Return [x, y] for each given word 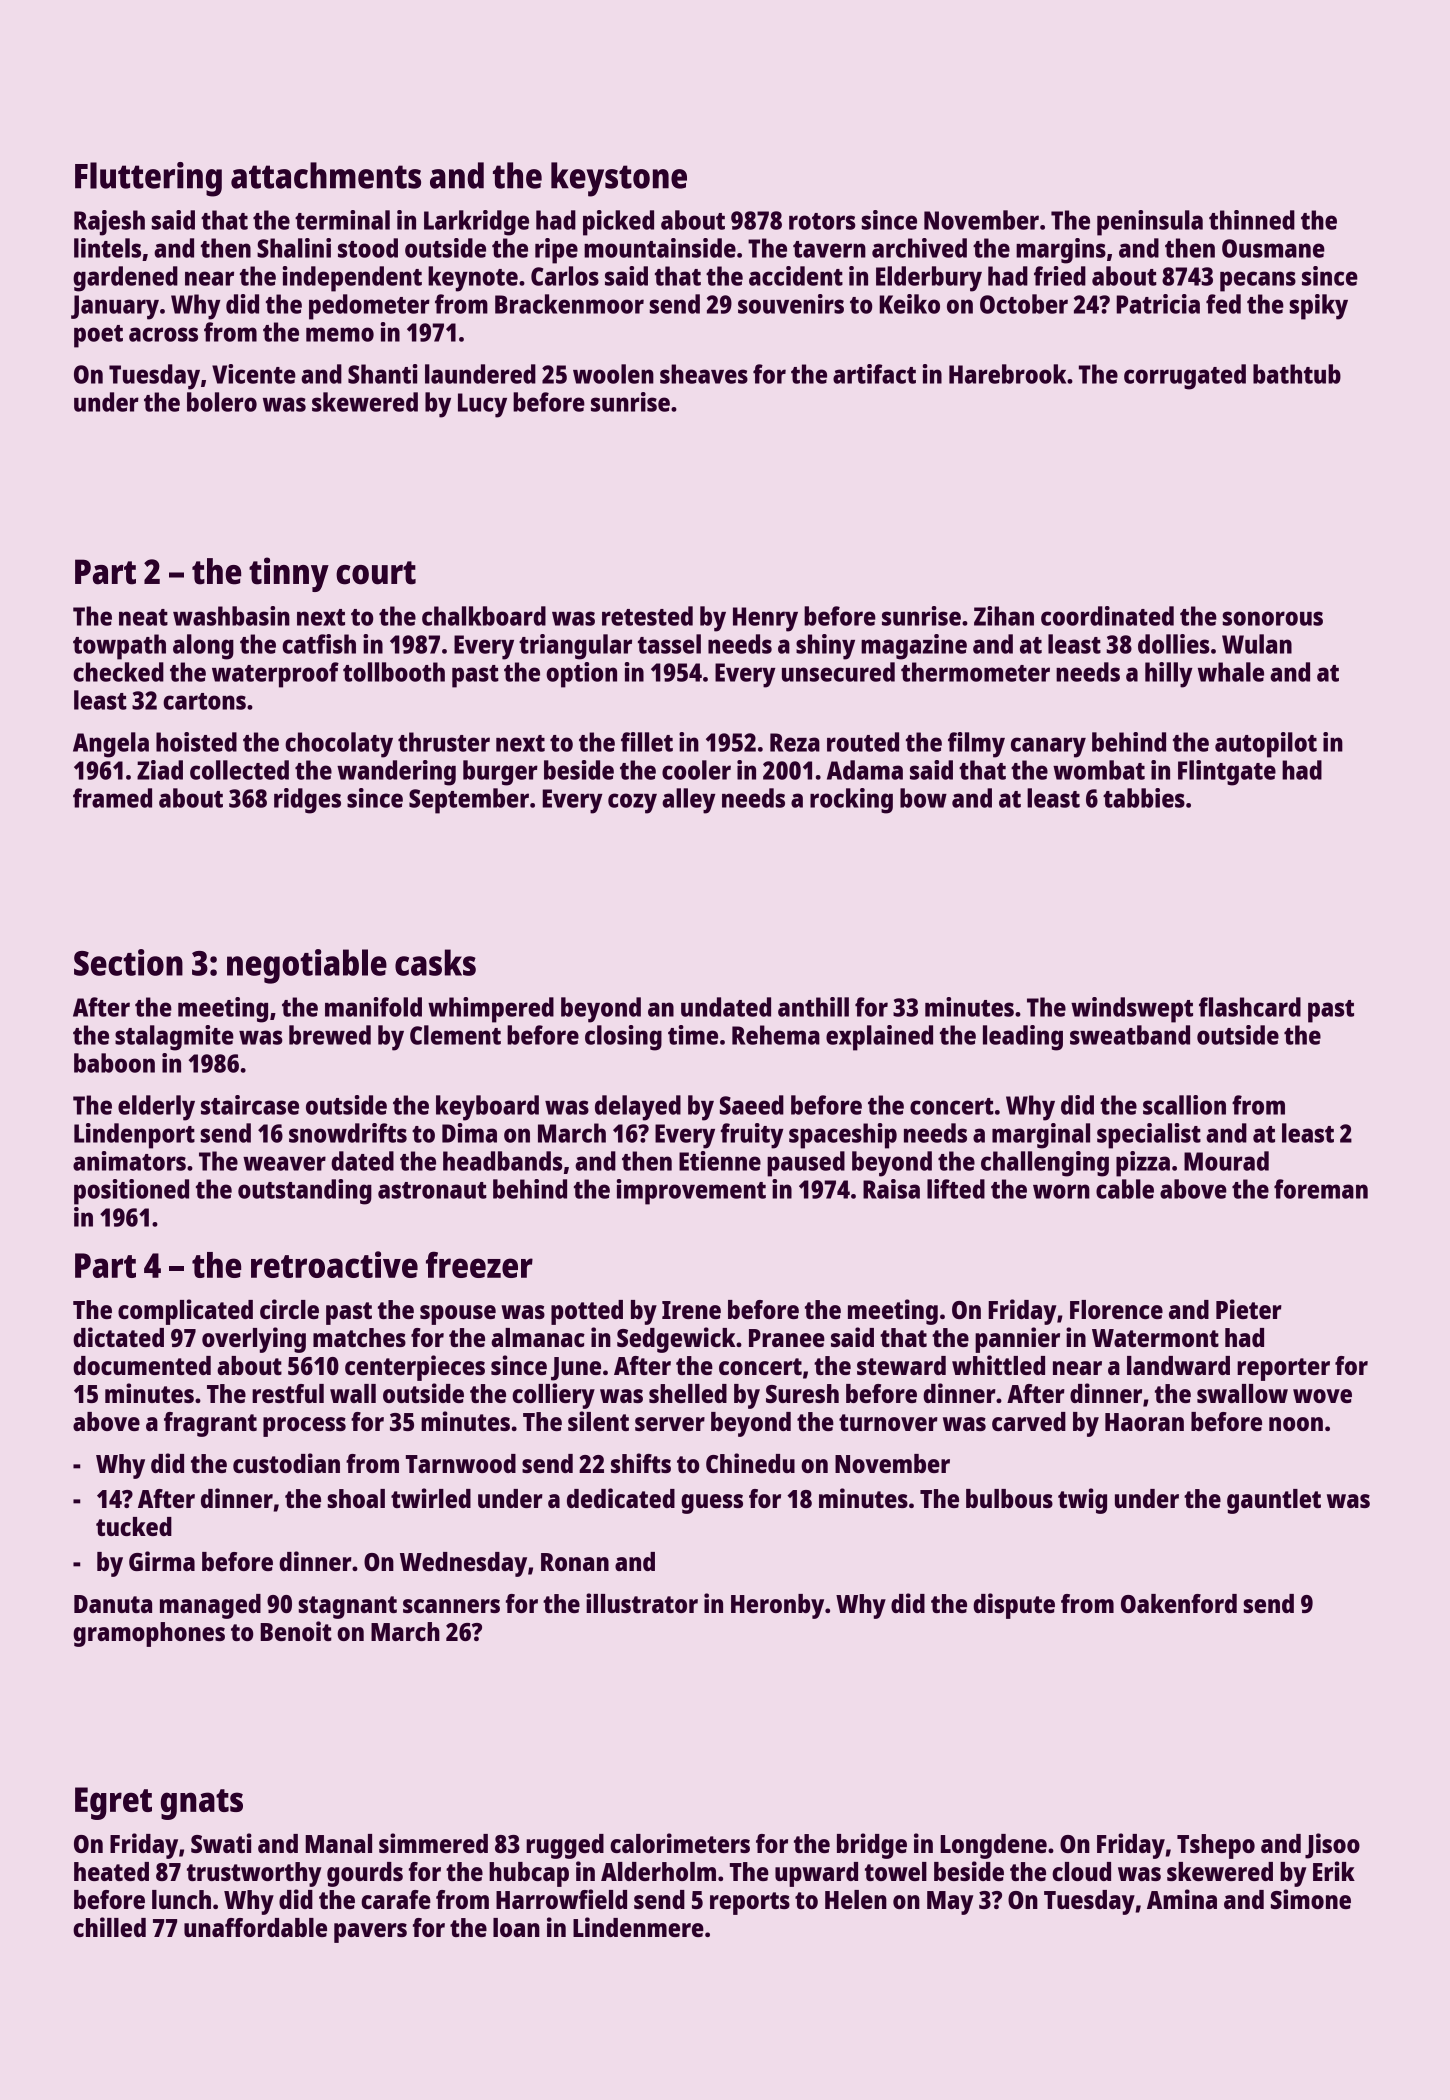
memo [340, 334]
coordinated [1107, 616]
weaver [284, 1163]
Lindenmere [638, 1927]
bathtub [1297, 374]
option [581, 675]
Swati [221, 1843]
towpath [119, 647]
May [950, 1903]
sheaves [704, 374]
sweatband [1130, 1035]
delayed [638, 1108]
